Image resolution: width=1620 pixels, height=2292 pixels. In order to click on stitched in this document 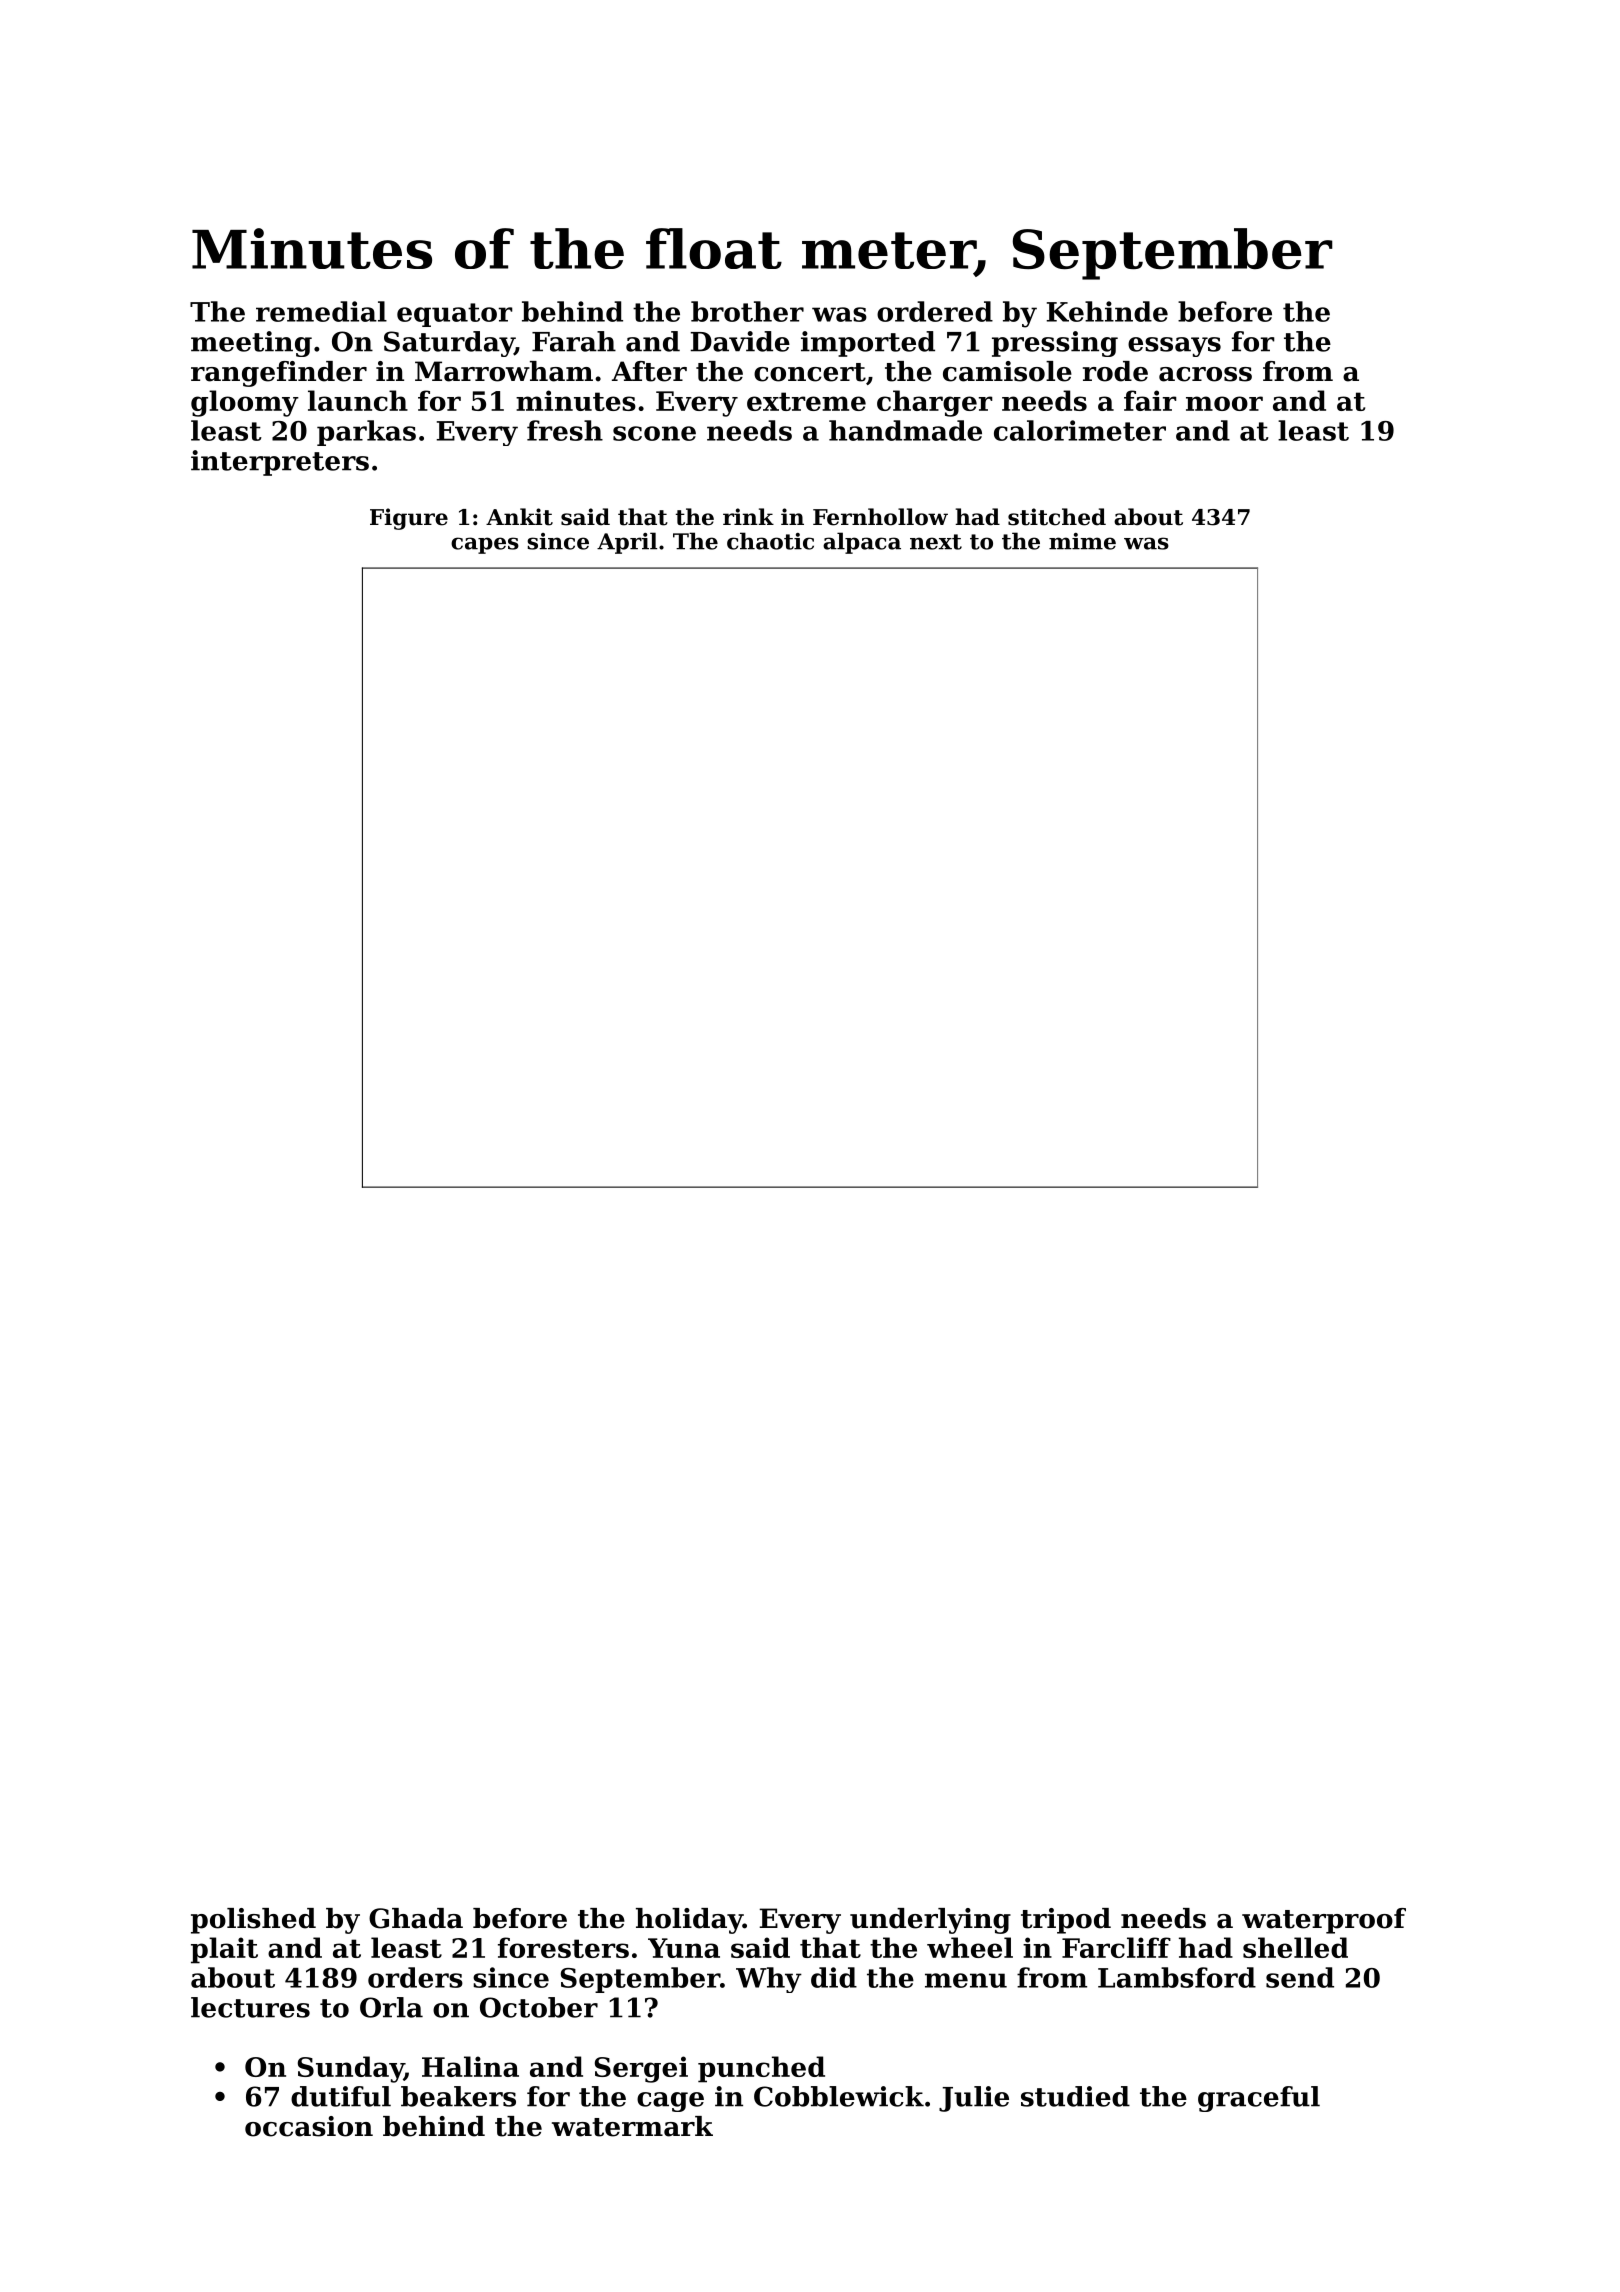, I will do `click(1057, 517)`.
